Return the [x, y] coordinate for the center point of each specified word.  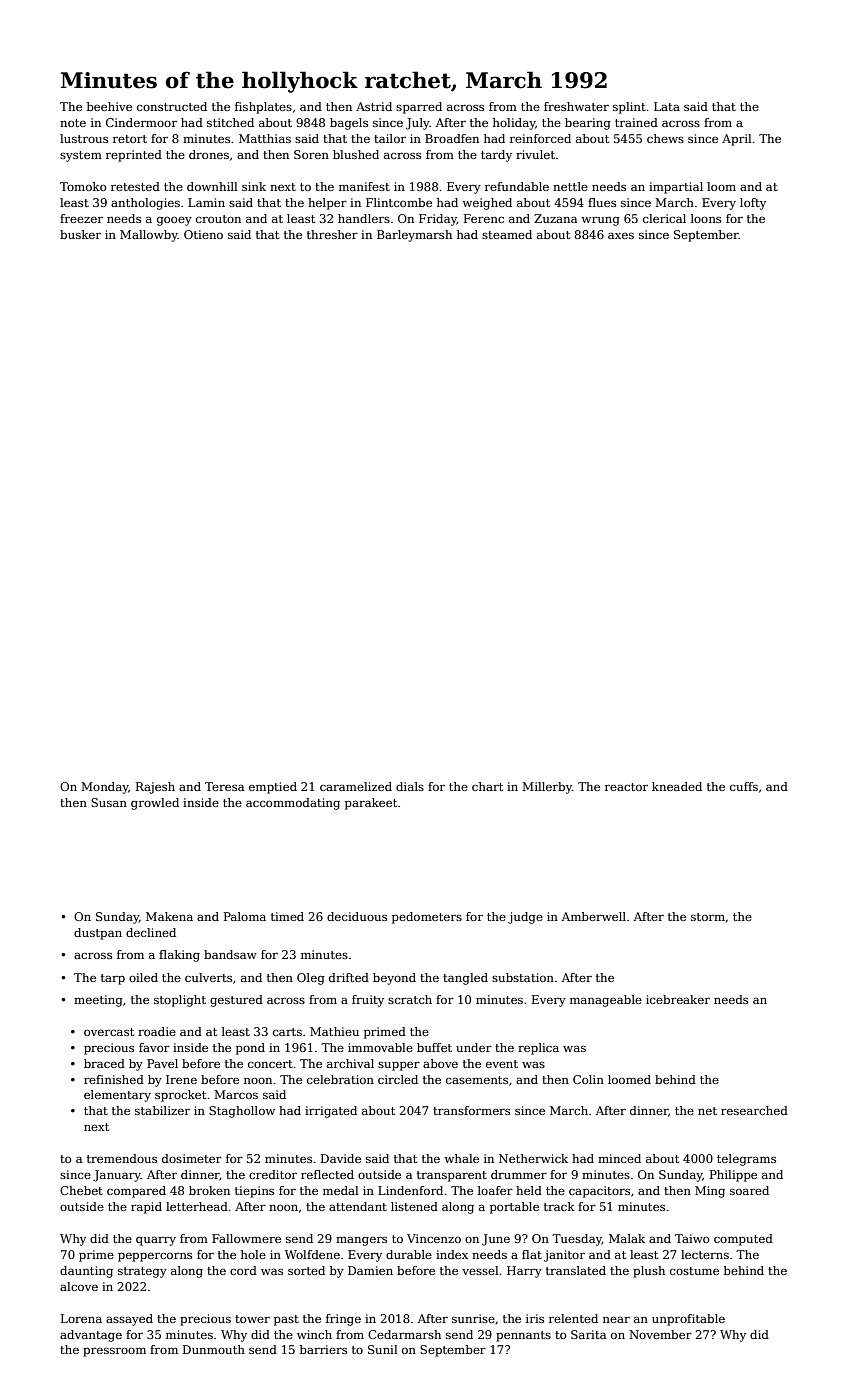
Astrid [374, 106]
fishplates [263, 108]
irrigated [331, 1112]
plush [649, 1272]
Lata [667, 106]
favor [154, 1047]
